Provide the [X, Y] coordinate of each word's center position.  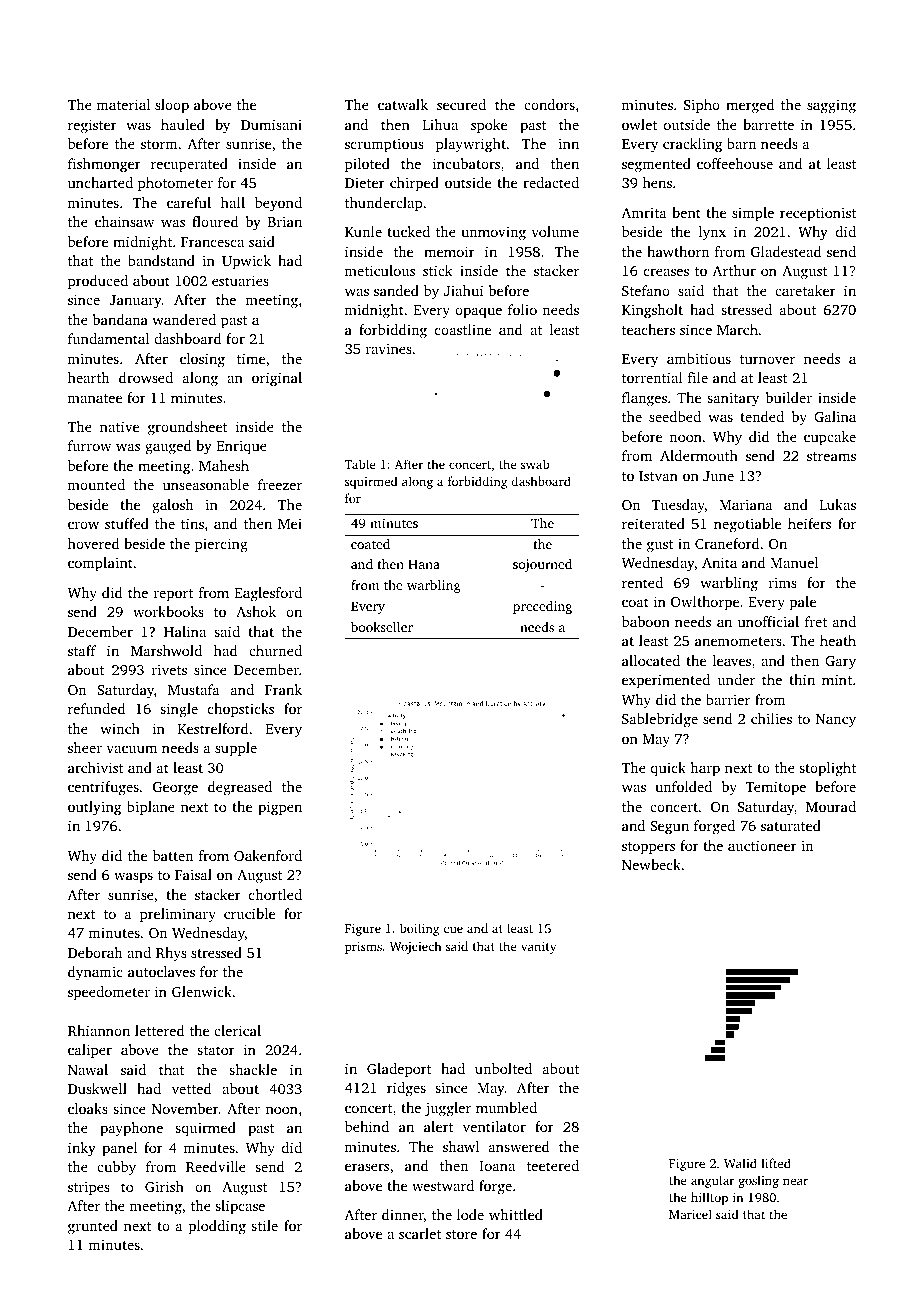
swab [535, 464]
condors [549, 104]
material [123, 104]
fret [816, 621]
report [173, 595]
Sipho [702, 106]
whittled [516, 1214]
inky [82, 1149]
